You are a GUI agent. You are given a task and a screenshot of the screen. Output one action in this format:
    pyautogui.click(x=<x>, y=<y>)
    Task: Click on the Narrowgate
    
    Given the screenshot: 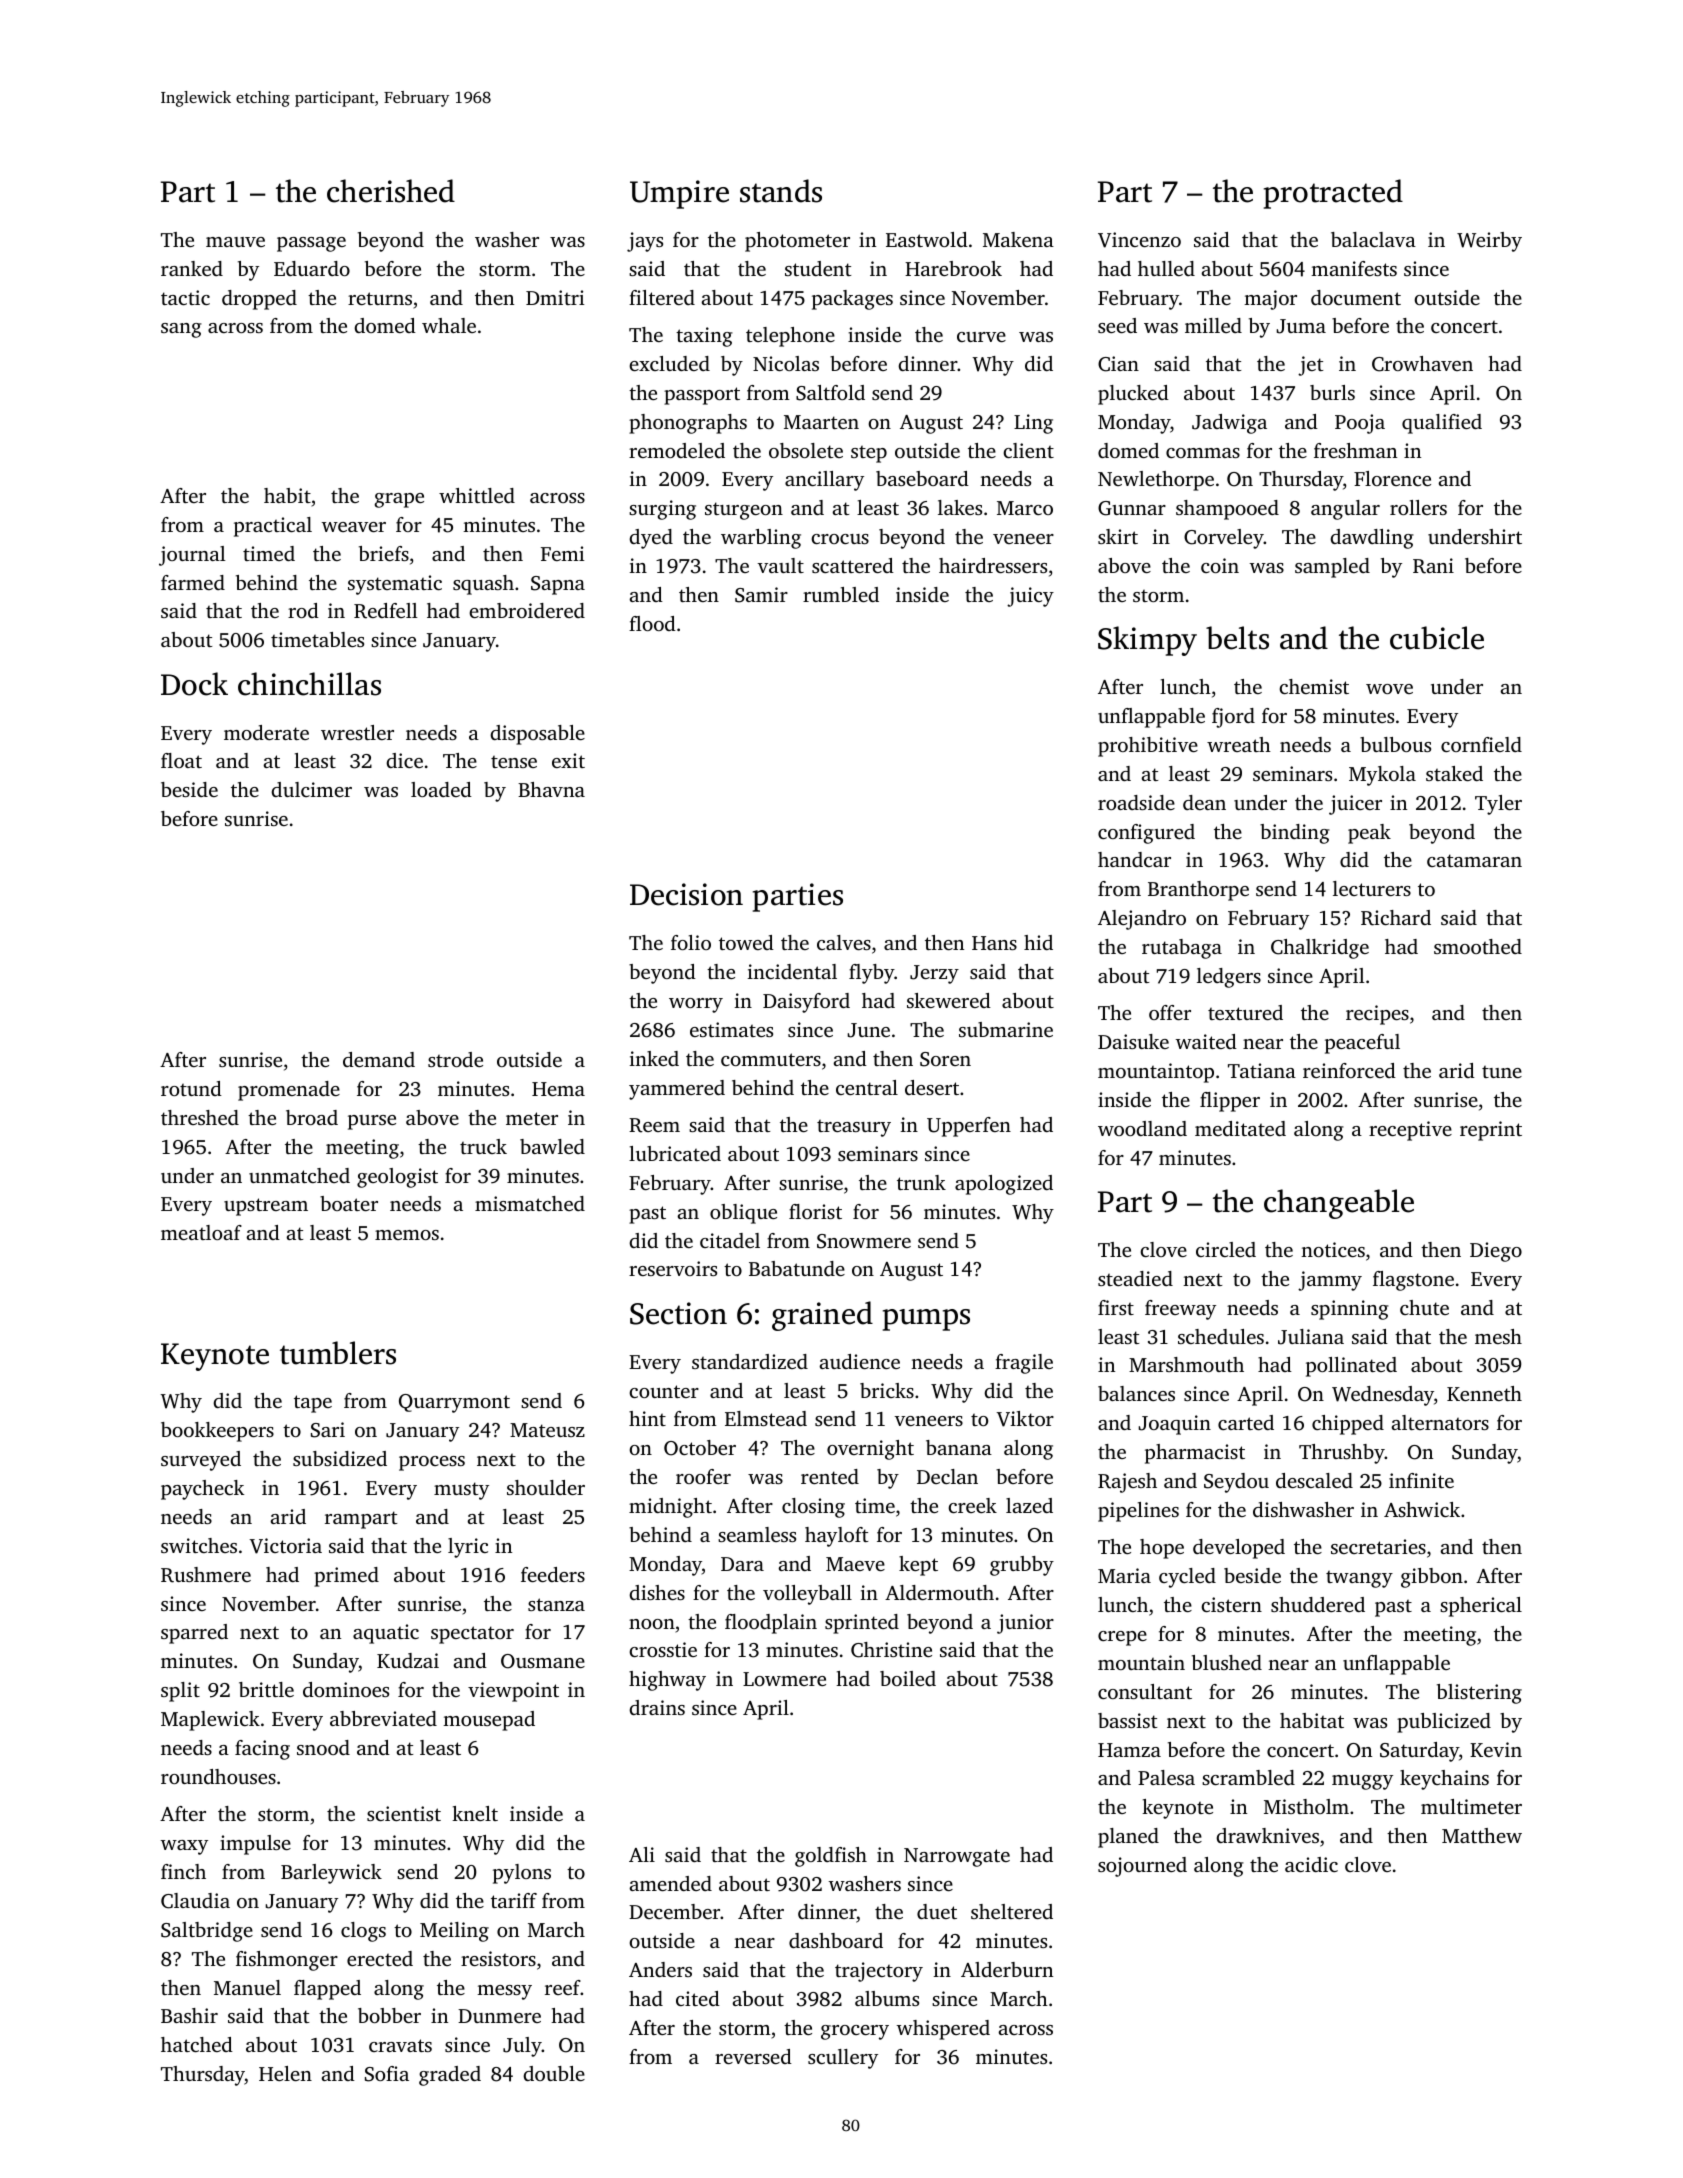 What is the action you would take?
    pyautogui.click(x=957, y=1857)
